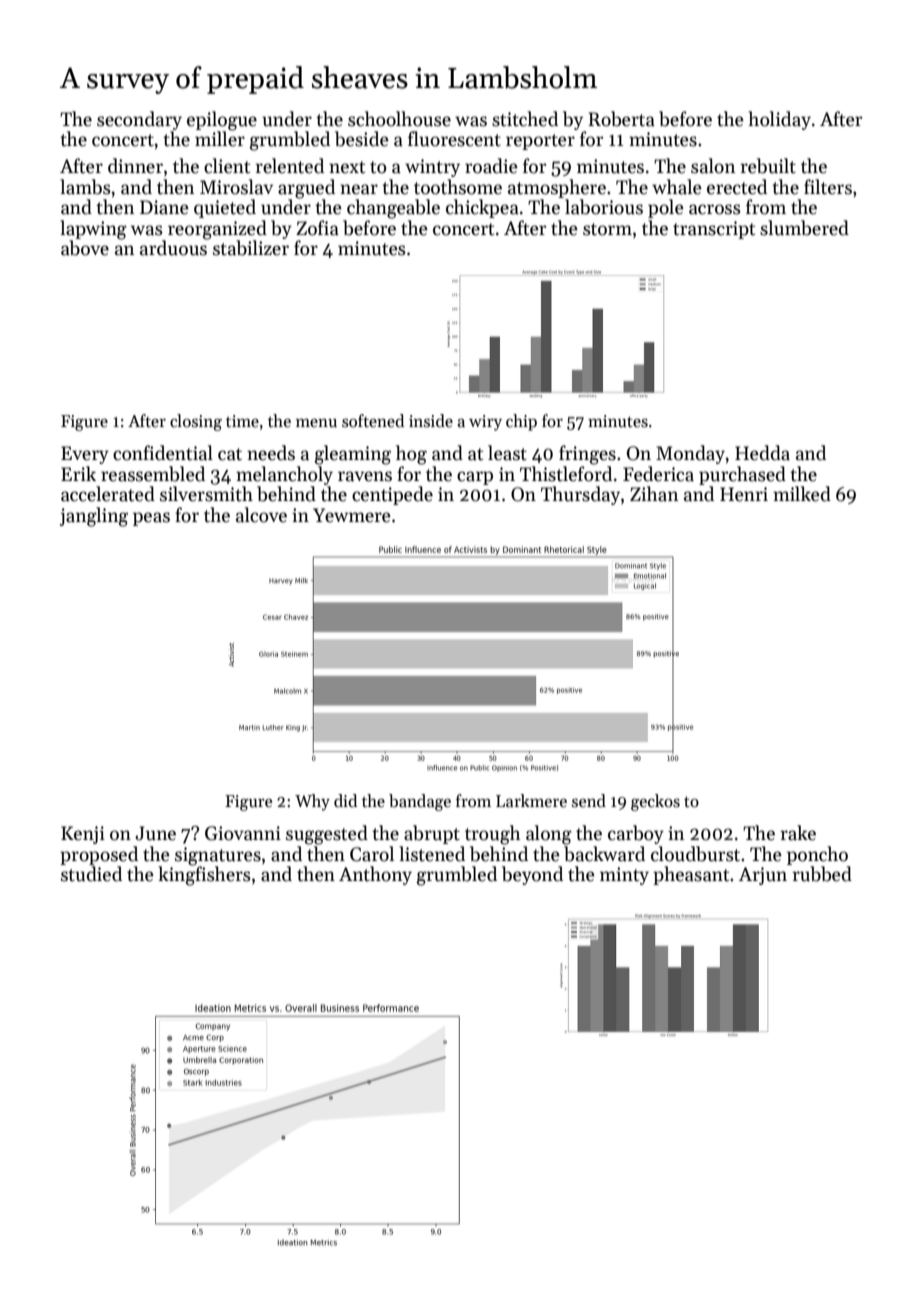  Describe the element at coordinates (762, 453) in the screenshot. I see `Hedda` at that location.
